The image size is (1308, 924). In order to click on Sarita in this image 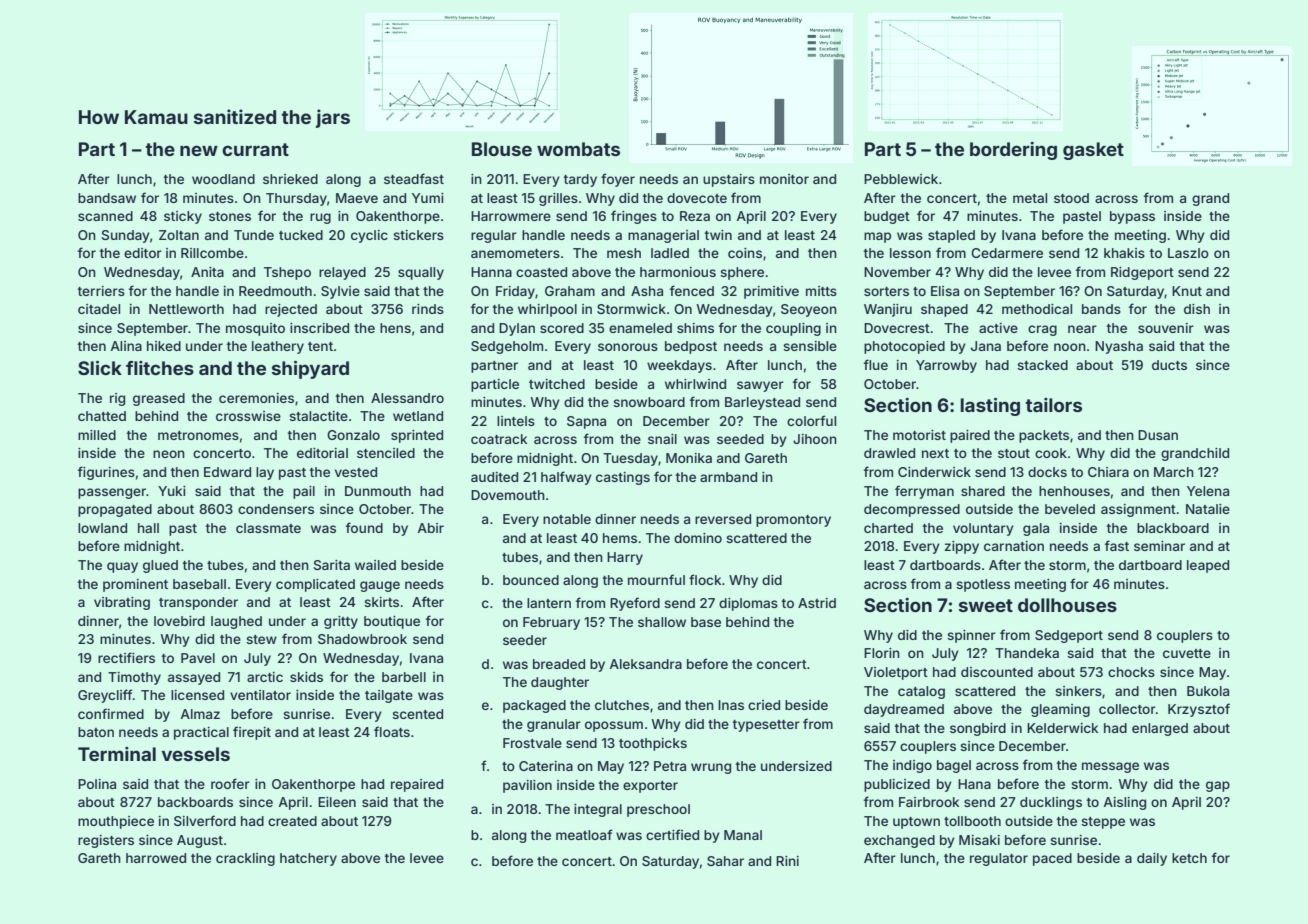, I will do `click(332, 565)`.
